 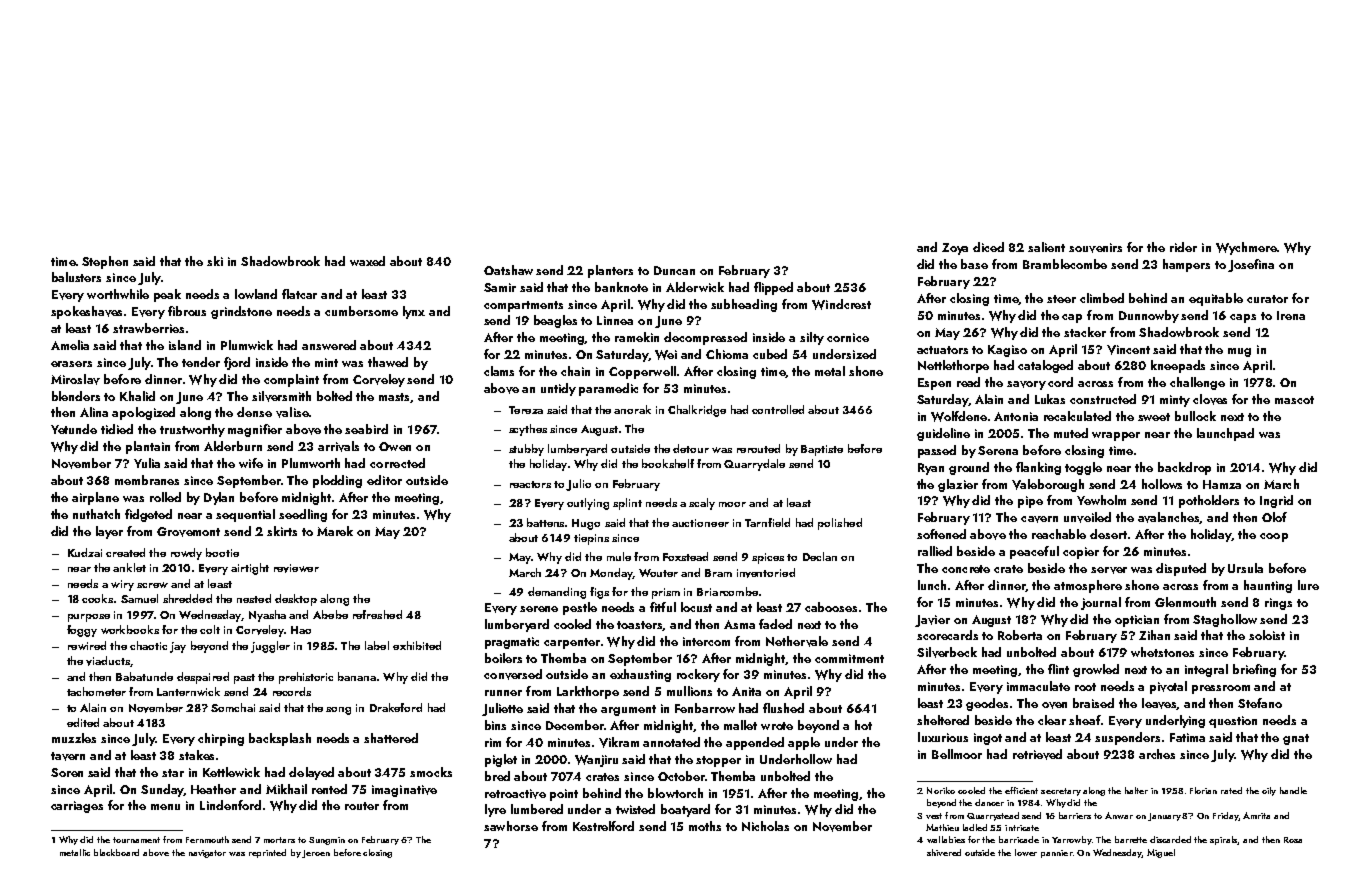 What do you see at coordinates (642, 372) in the document?
I see `Copperwell` at bounding box center [642, 372].
